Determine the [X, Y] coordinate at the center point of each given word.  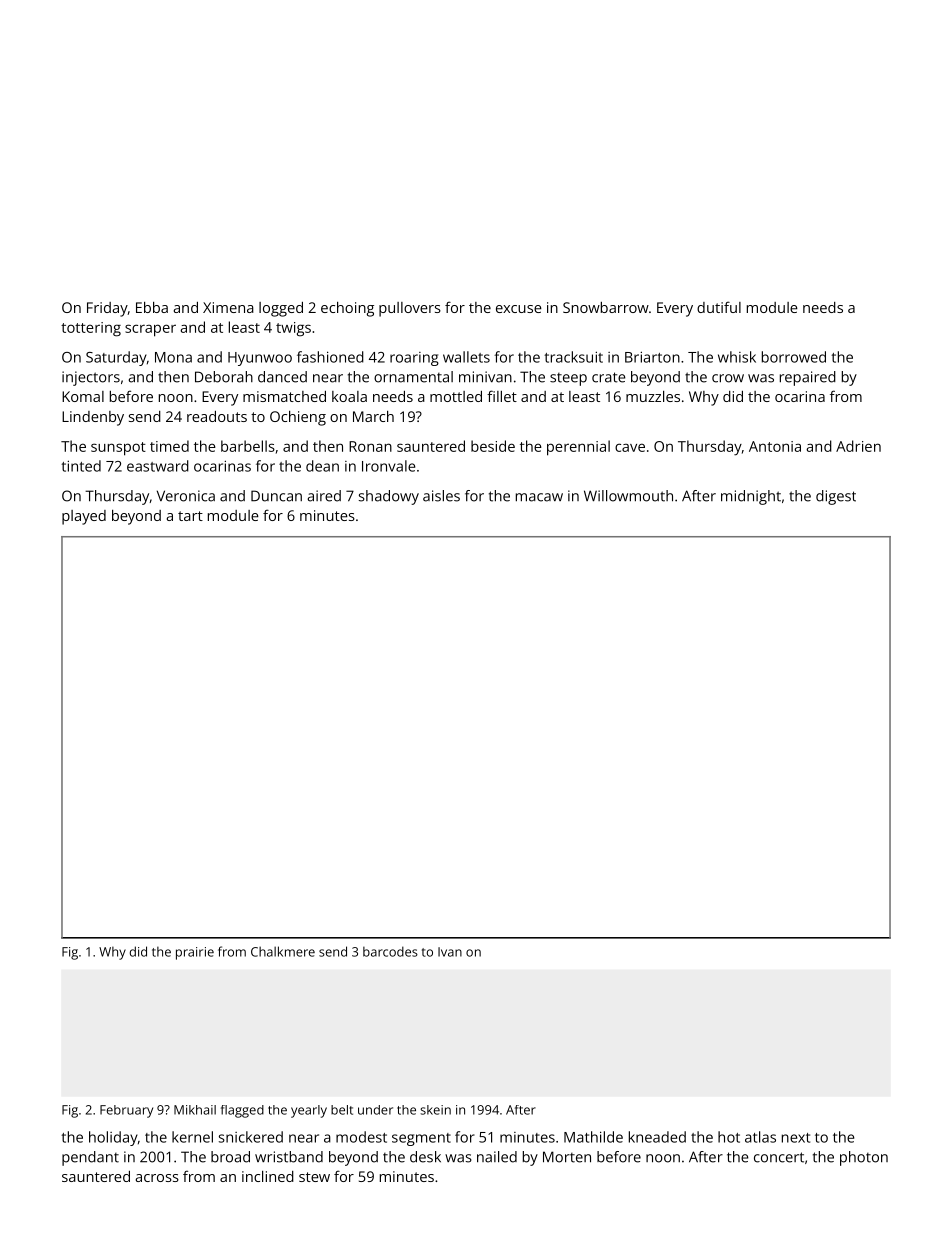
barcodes [390, 951]
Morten [567, 1157]
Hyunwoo [260, 359]
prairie [195, 953]
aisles [441, 496]
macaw [539, 497]
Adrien [858, 446]
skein [436, 1110]
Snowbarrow [606, 307]
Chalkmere [283, 951]
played [84, 517]
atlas [760, 1137]
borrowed [794, 357]
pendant [90, 1158]
